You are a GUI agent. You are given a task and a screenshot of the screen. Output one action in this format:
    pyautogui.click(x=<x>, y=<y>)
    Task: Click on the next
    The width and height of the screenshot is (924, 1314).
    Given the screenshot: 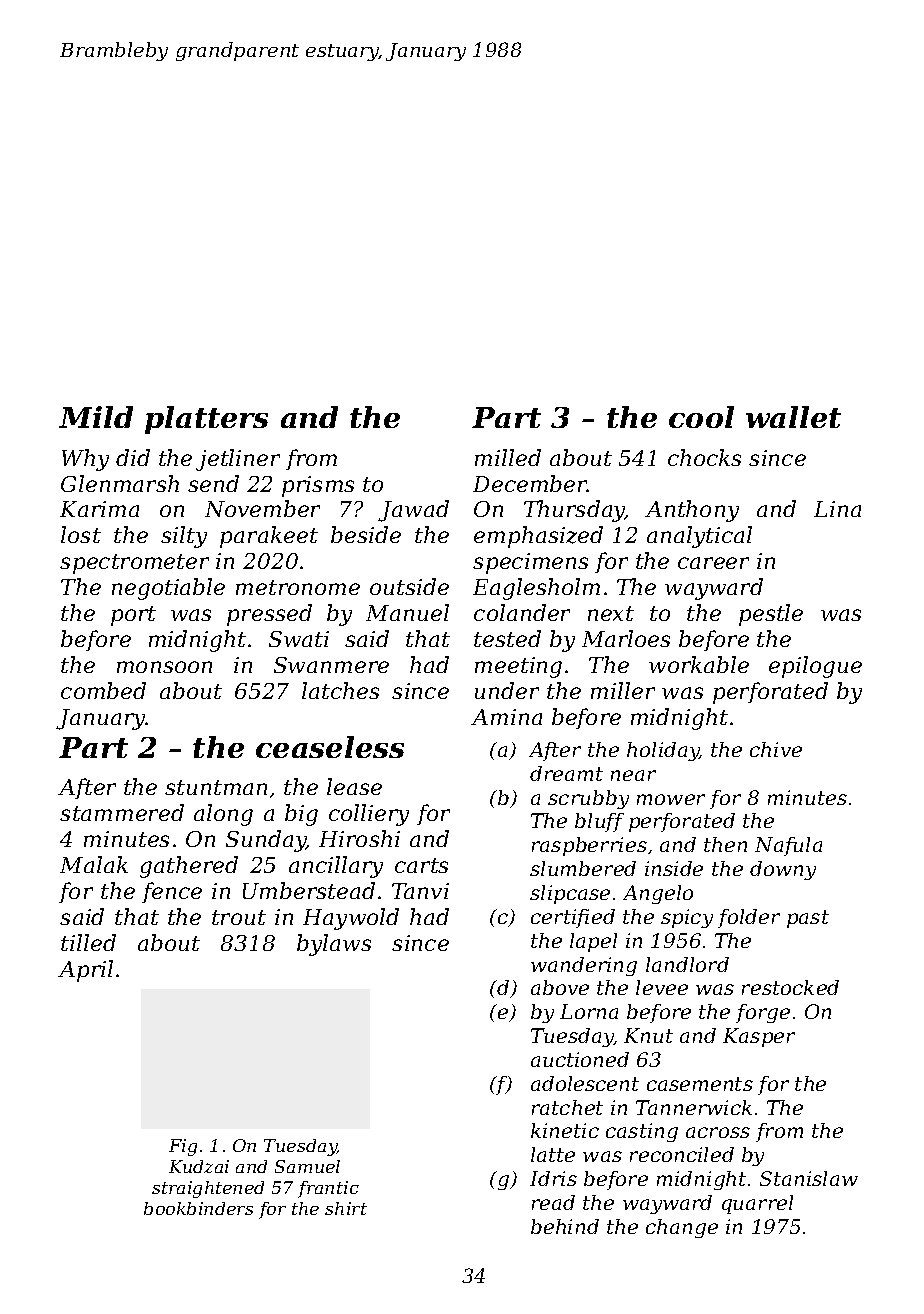 What is the action you would take?
    pyautogui.click(x=611, y=613)
